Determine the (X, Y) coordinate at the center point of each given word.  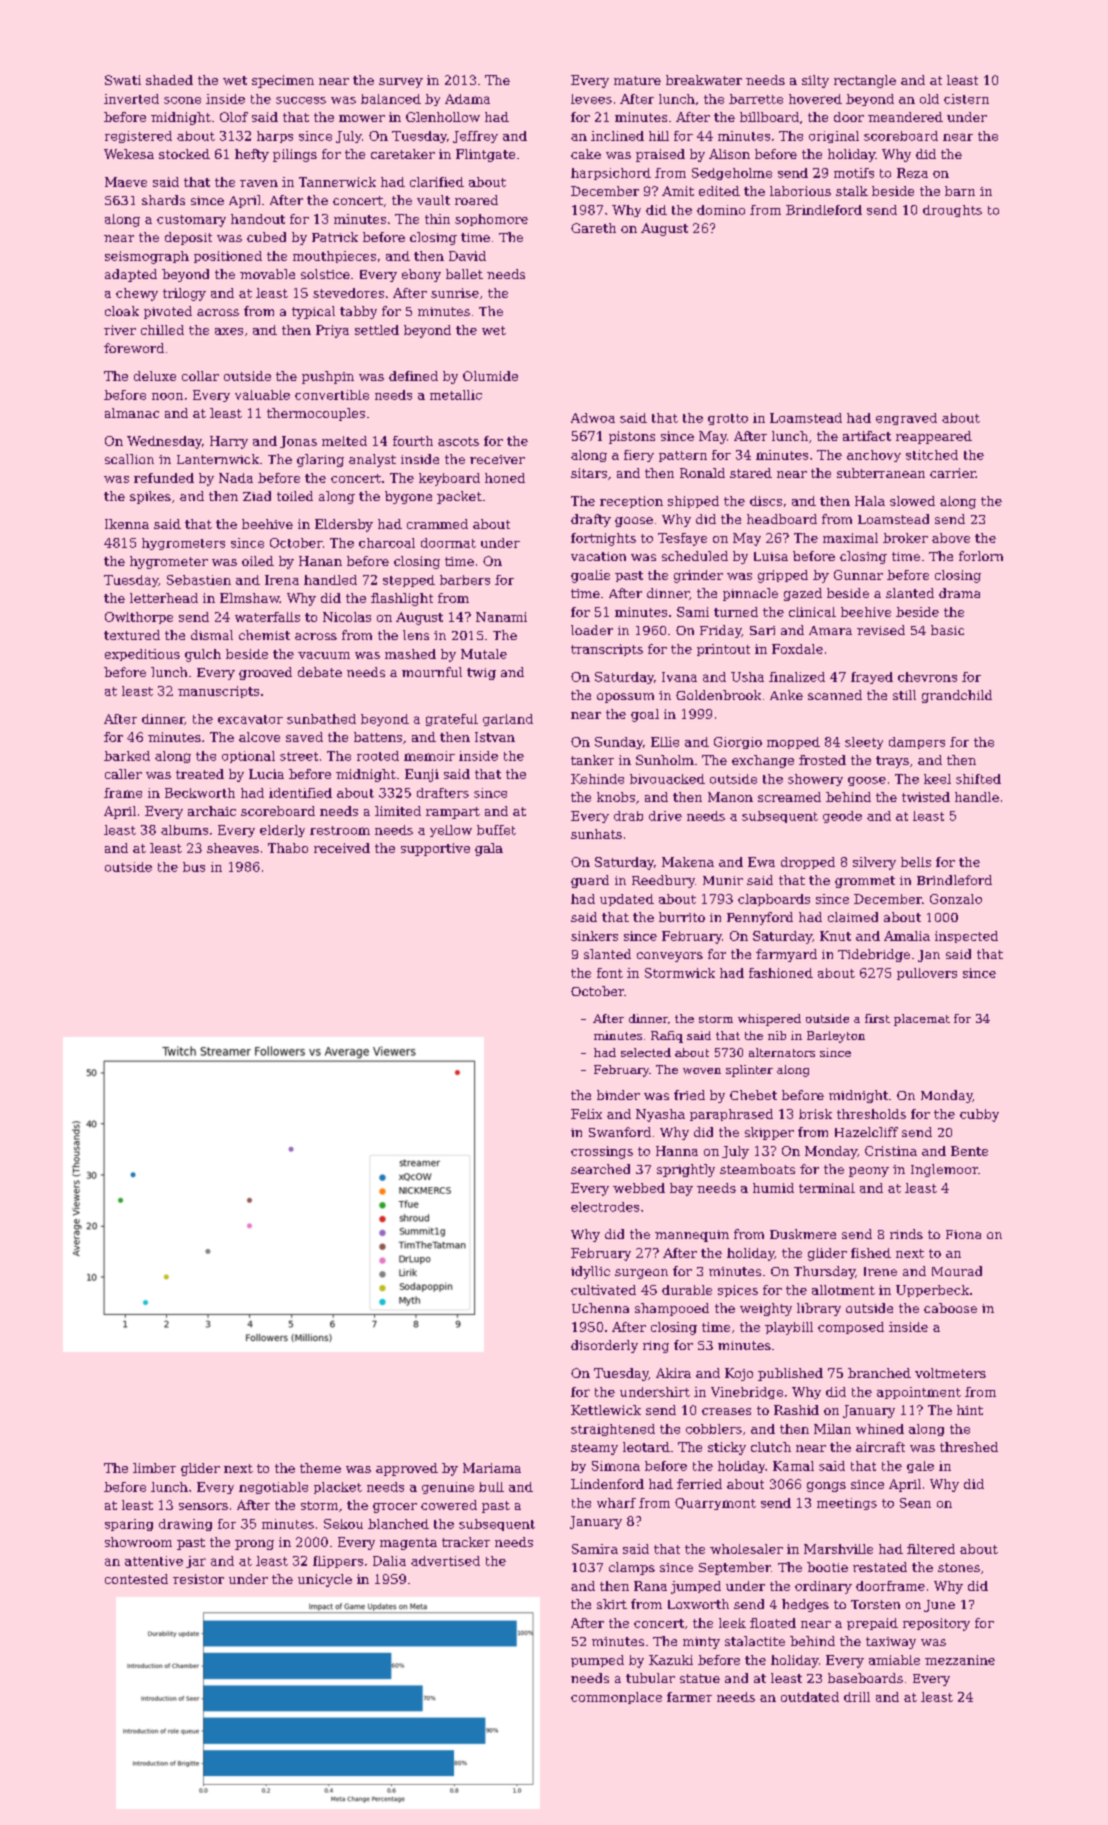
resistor (198, 1579)
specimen (283, 81)
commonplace (616, 1698)
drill (857, 1697)
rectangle (865, 81)
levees (591, 99)
